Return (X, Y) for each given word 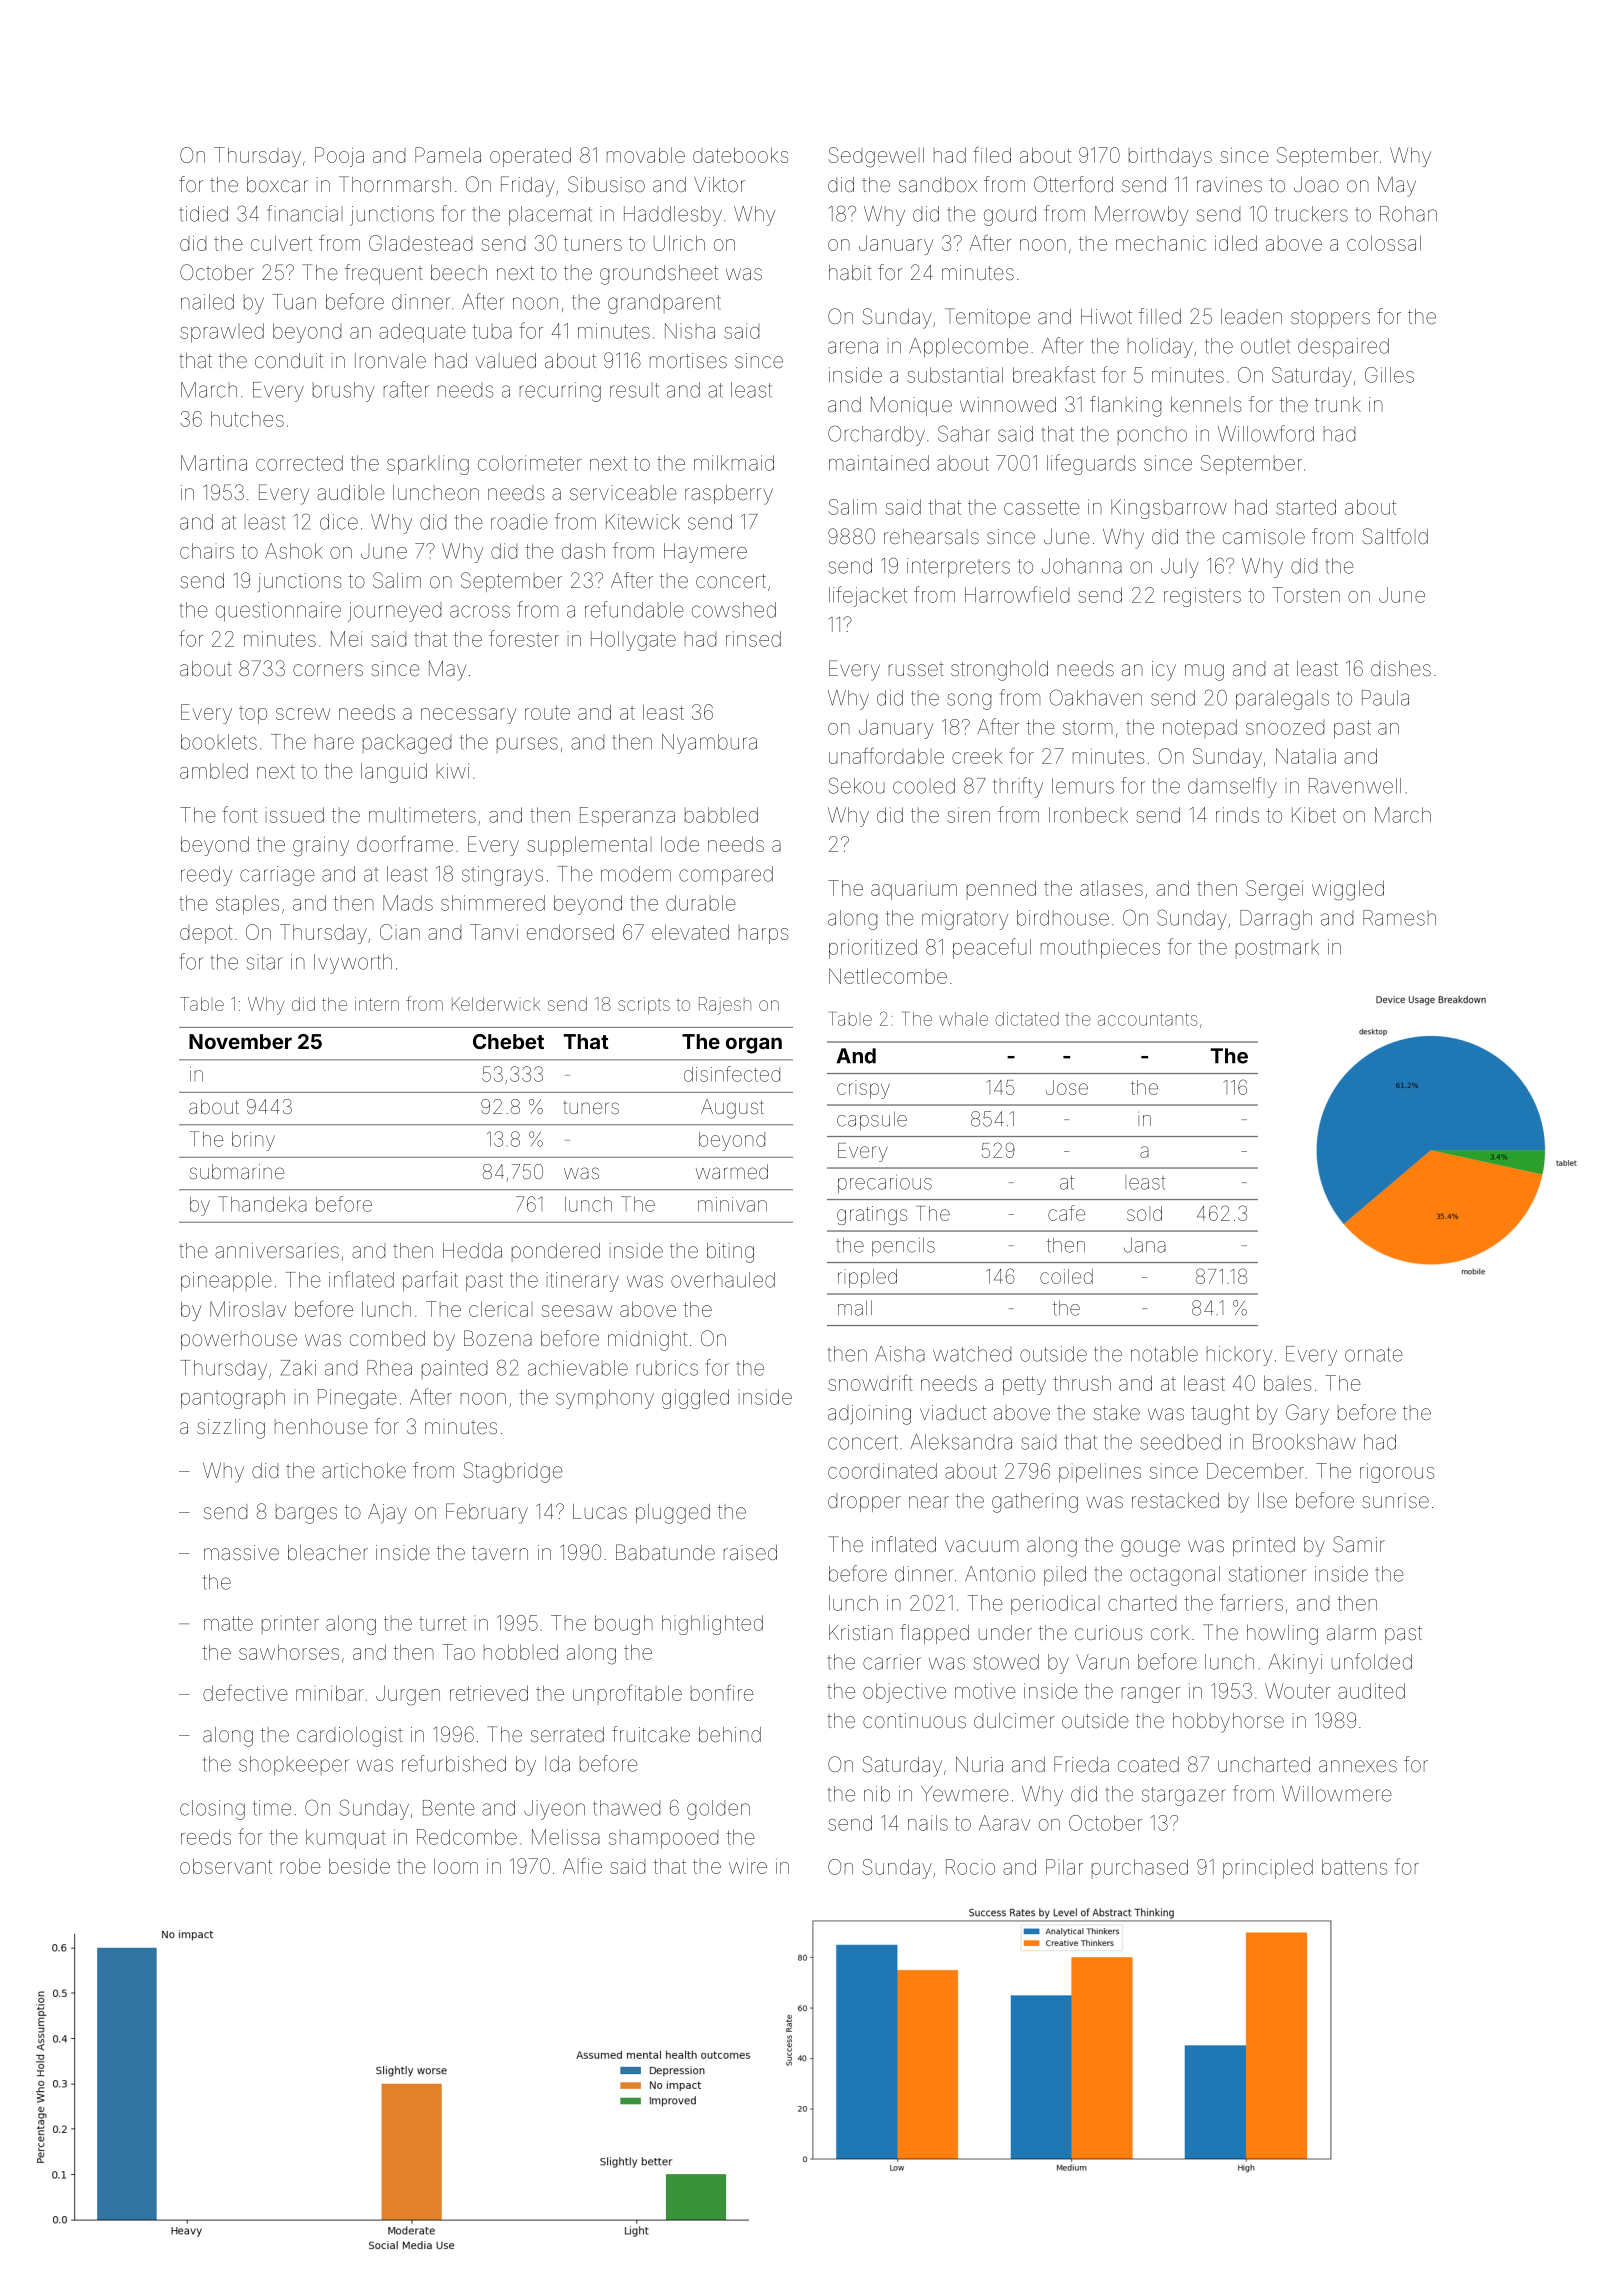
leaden (1251, 316)
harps (763, 934)
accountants (1147, 1019)
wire (748, 1866)
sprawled (222, 333)
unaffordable (886, 755)
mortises (688, 360)
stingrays (502, 876)
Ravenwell (1355, 786)
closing (212, 1810)
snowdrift (870, 1382)
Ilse (1272, 1500)
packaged (407, 744)
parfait (430, 1281)
